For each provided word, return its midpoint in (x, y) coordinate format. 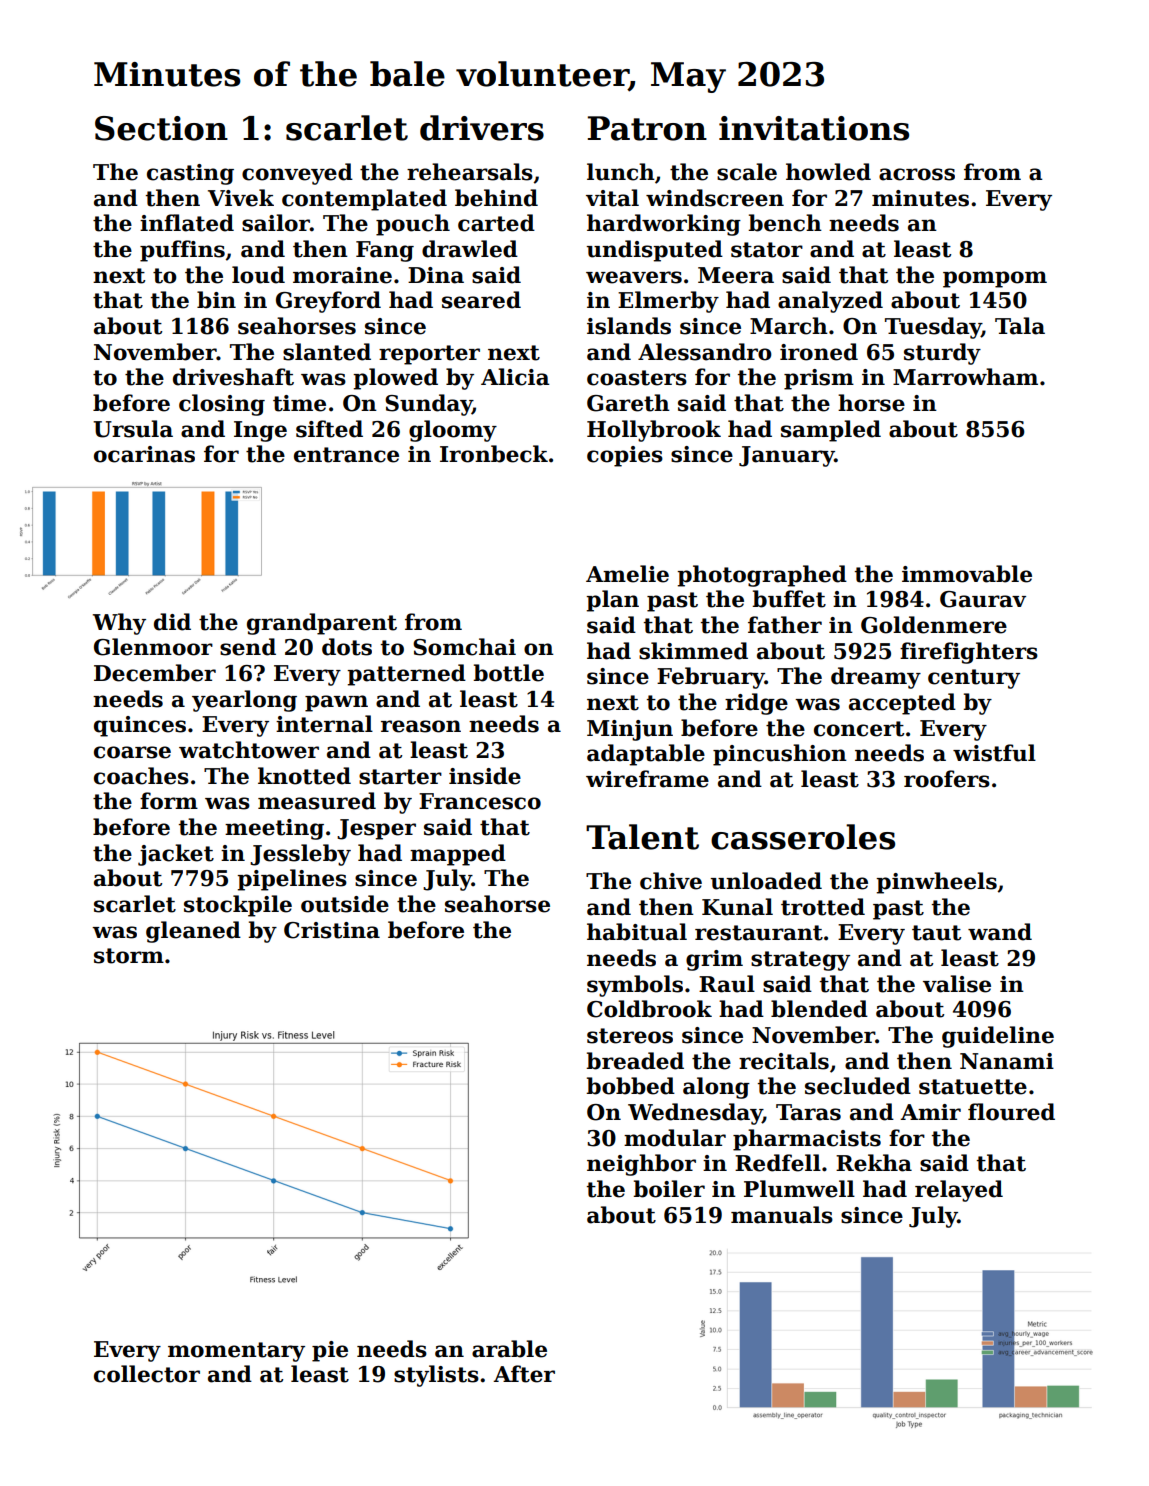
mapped (458, 855)
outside (345, 904)
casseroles (803, 837)
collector (147, 1374)
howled (828, 172)
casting (190, 174)
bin (216, 300)
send (248, 647)
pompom (995, 279)
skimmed (693, 651)
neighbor (641, 1165)
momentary (236, 1352)
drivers (482, 128)
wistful (994, 753)
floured (1011, 1112)
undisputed (654, 251)
